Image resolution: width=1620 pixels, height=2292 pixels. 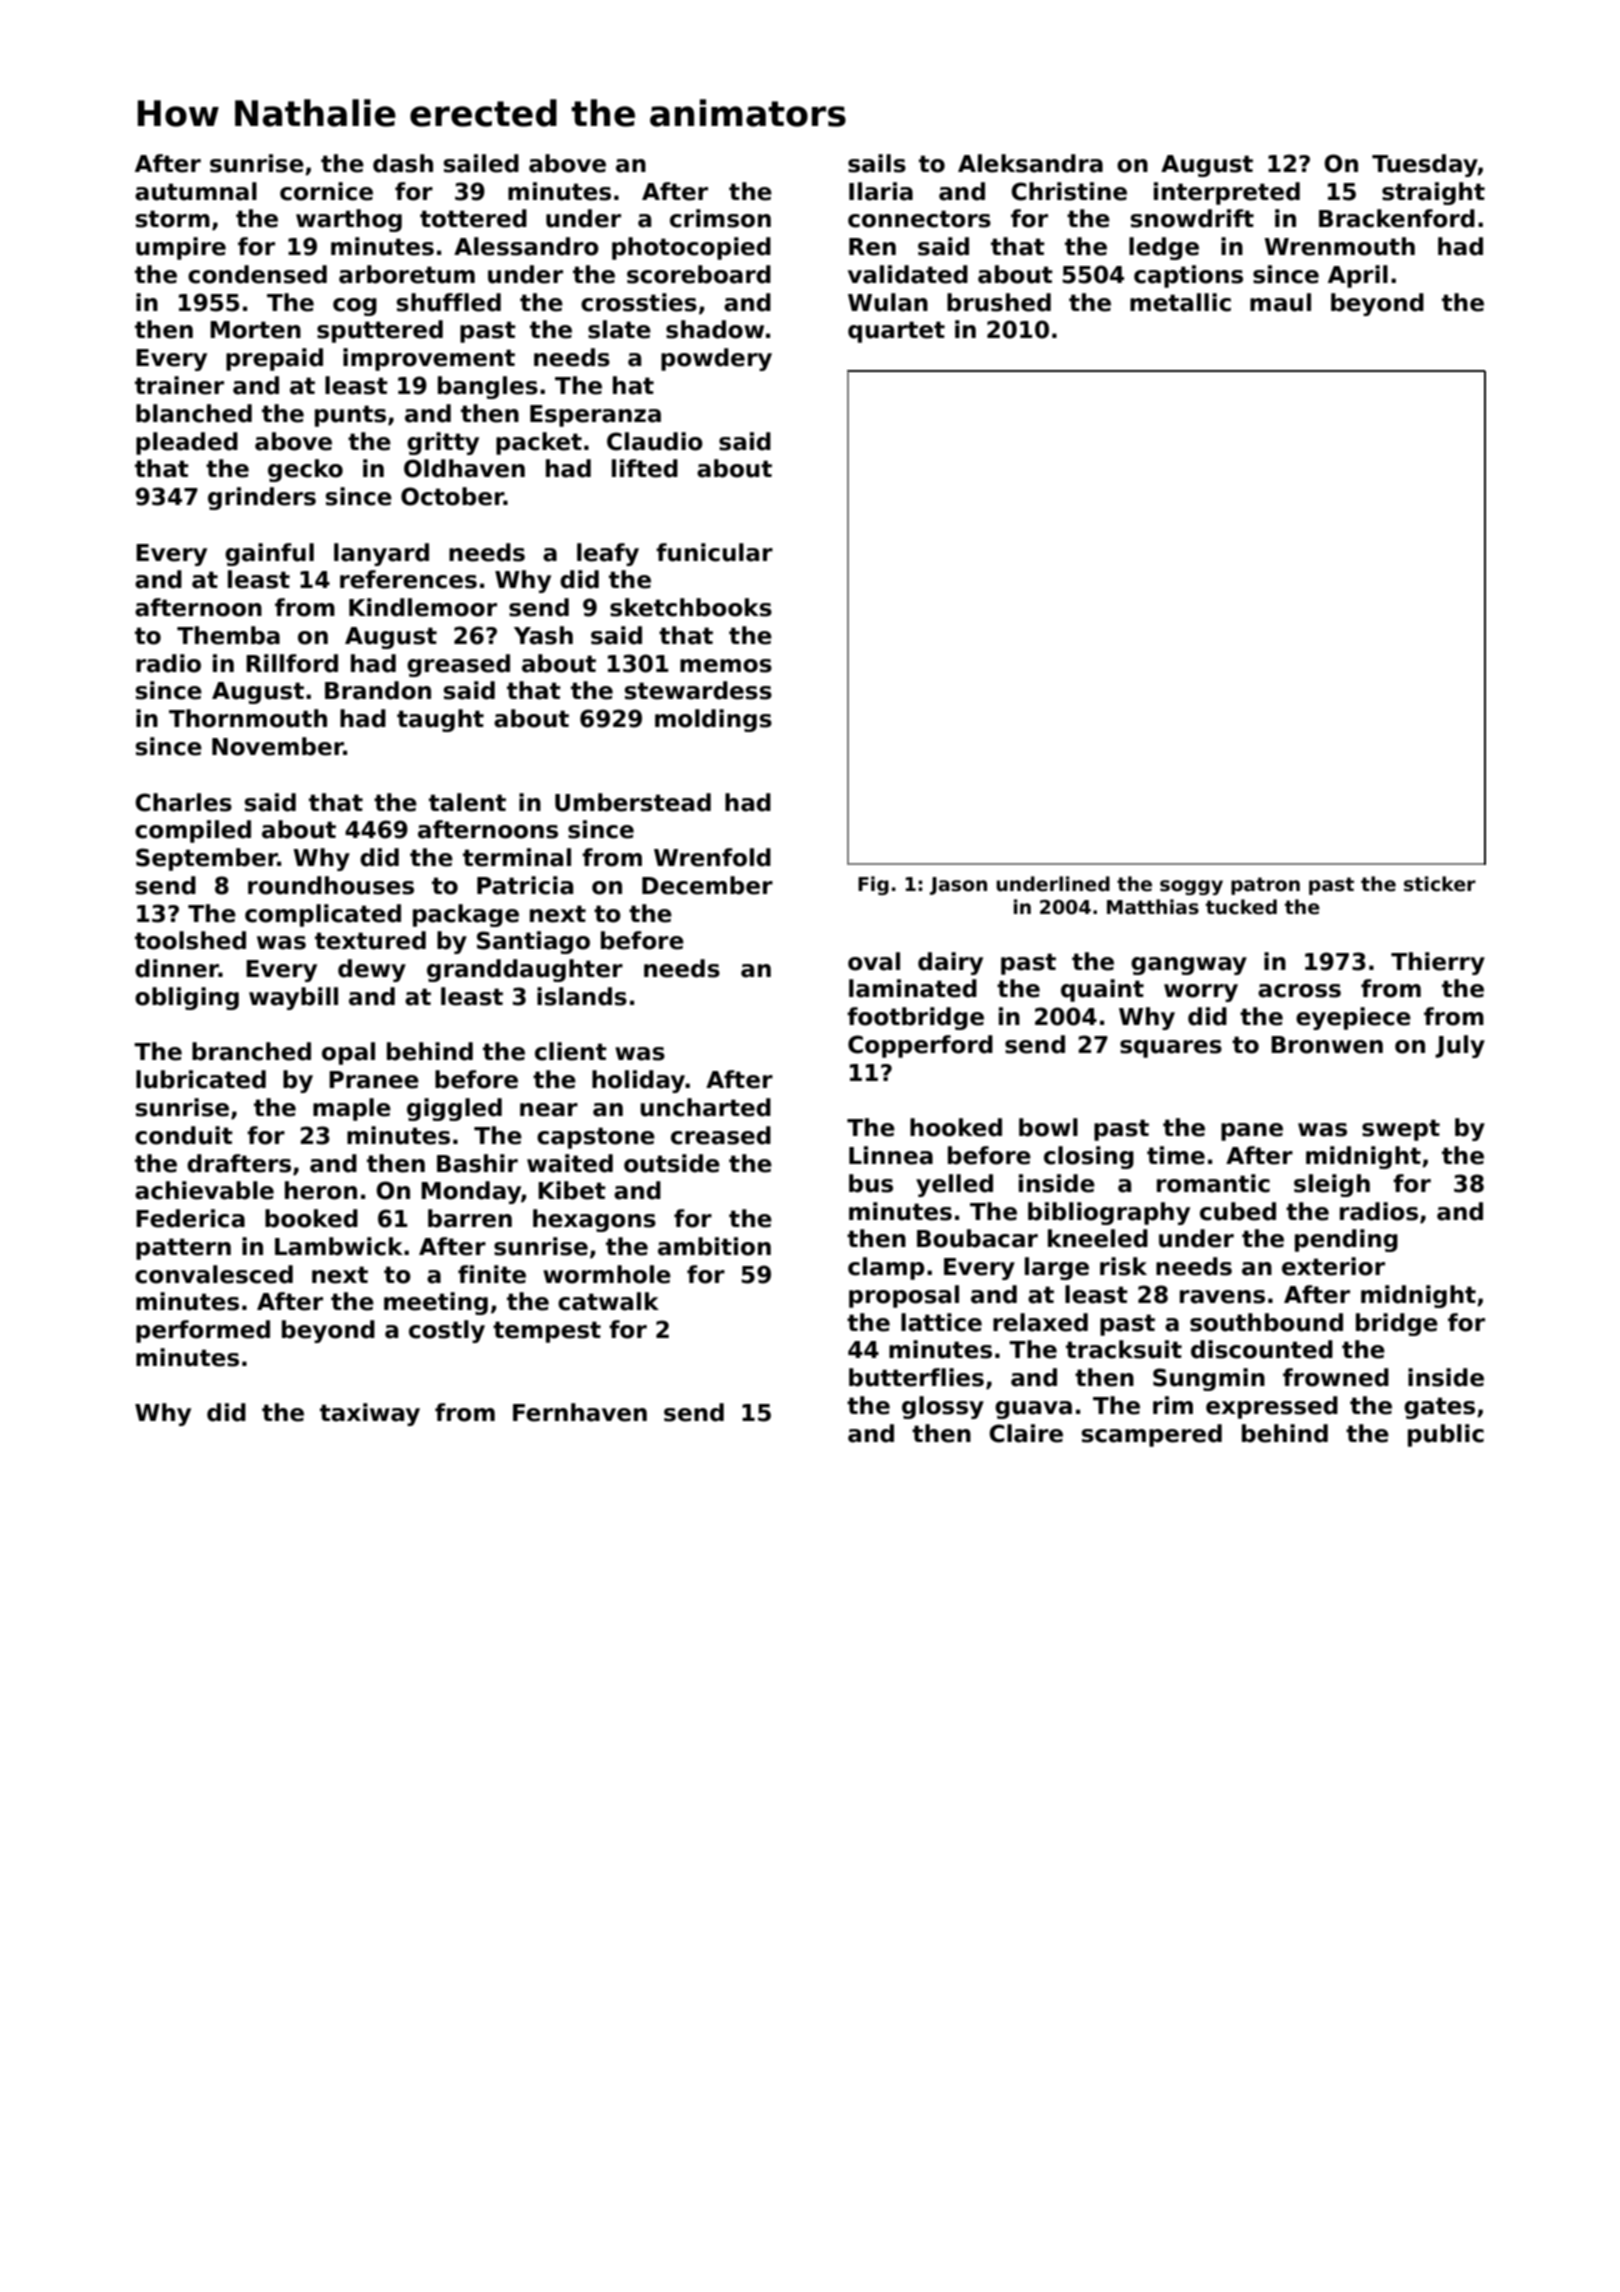 I want to click on glossy, so click(x=943, y=1407).
